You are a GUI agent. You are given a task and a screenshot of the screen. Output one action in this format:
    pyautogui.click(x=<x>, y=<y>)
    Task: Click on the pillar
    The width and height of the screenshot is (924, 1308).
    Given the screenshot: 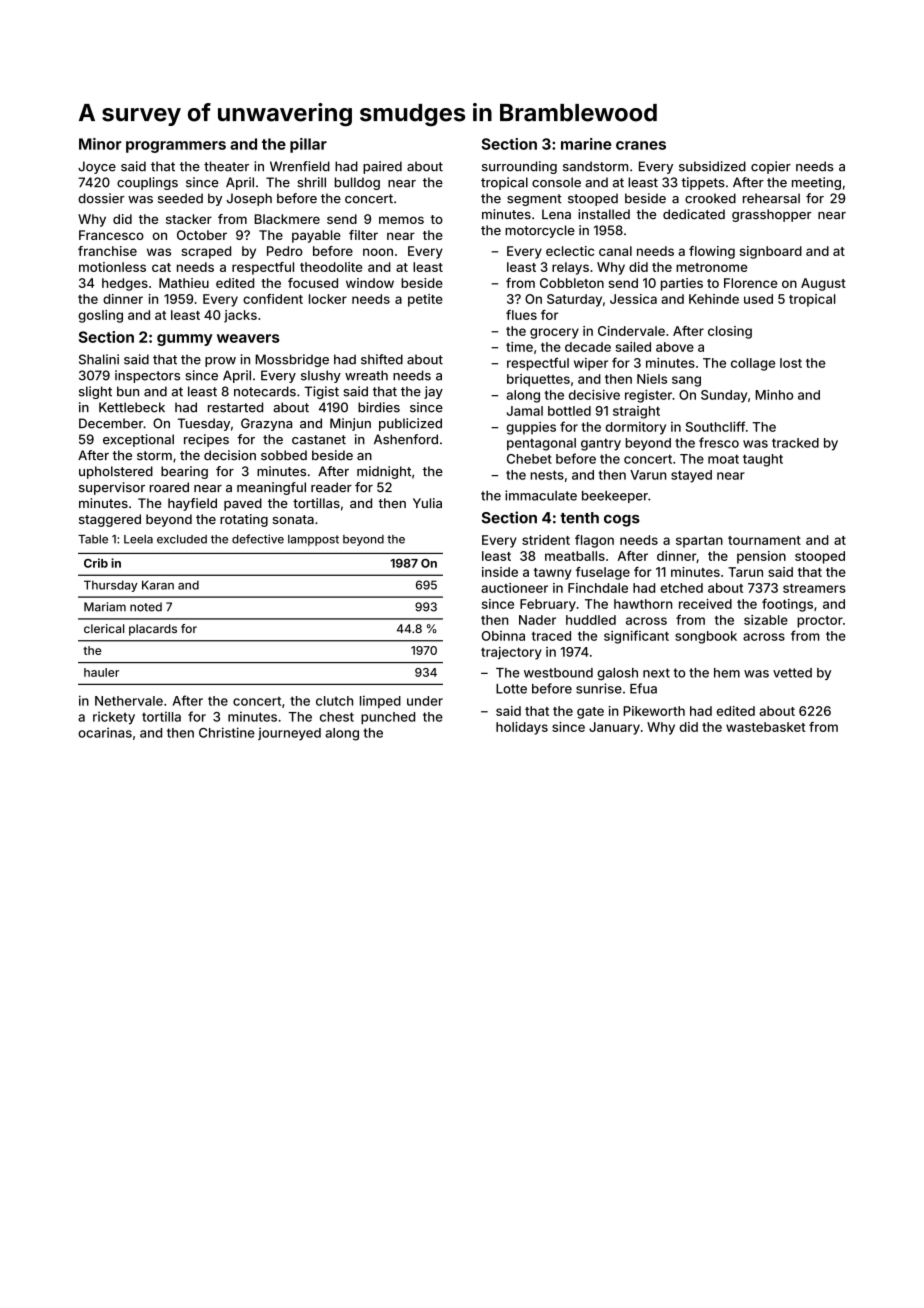 What is the action you would take?
    pyautogui.click(x=308, y=145)
